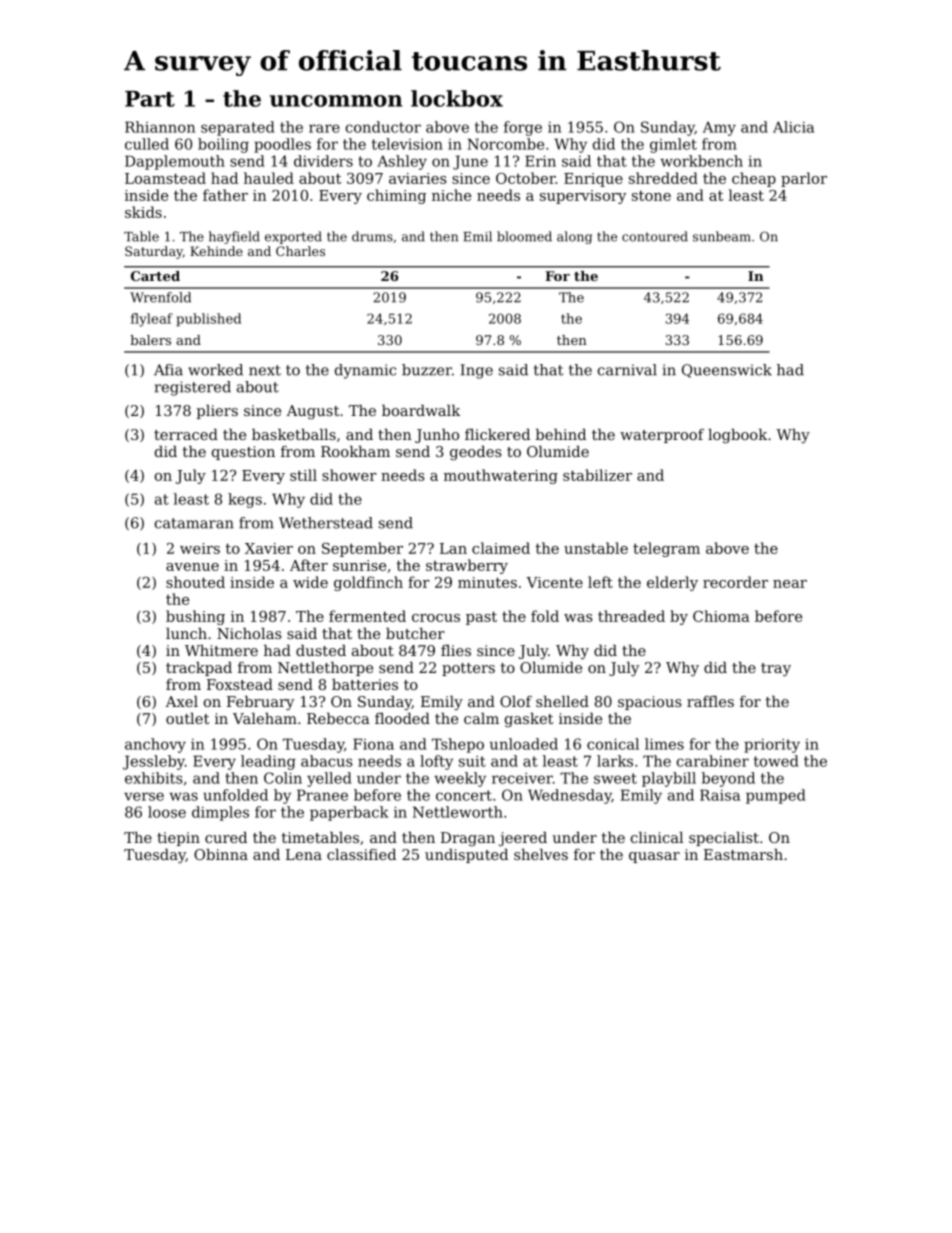 The image size is (952, 1233). I want to click on conductor, so click(383, 127).
